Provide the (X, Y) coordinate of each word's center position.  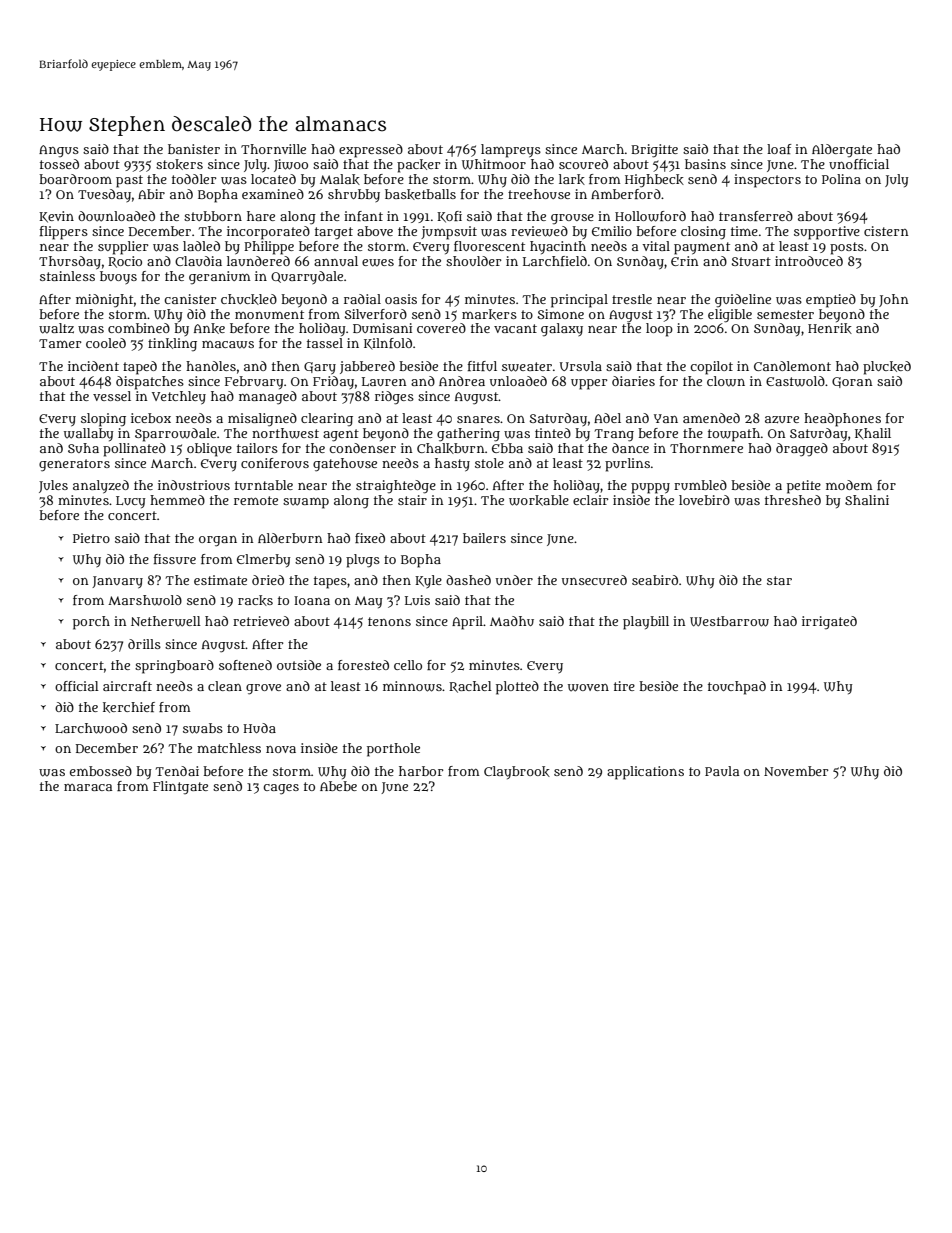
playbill (646, 623)
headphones (842, 420)
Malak (340, 179)
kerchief (129, 707)
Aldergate (842, 150)
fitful (482, 366)
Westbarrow (729, 621)
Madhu (512, 621)
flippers (64, 233)
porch (91, 623)
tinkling (172, 344)
